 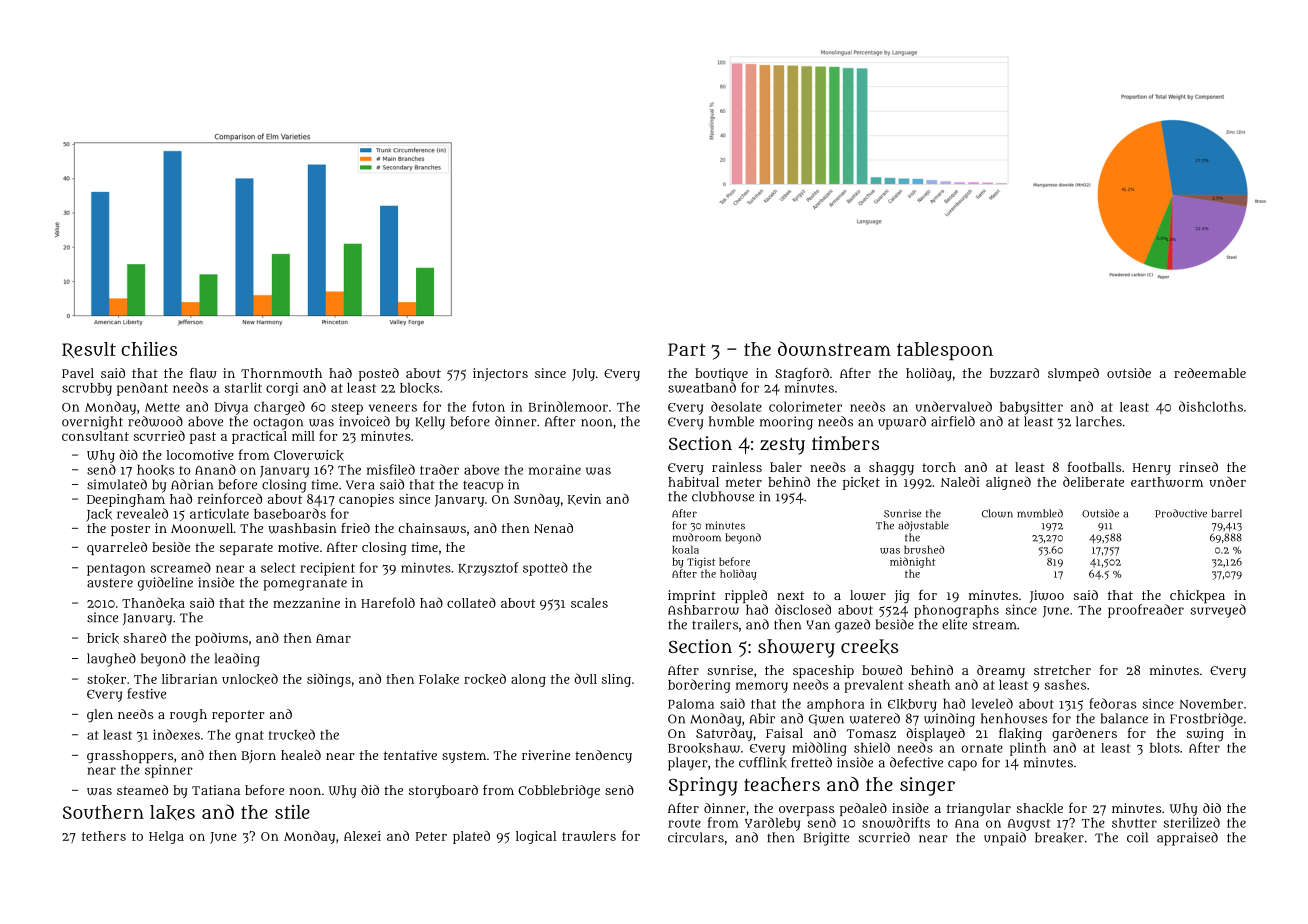 What do you see at coordinates (166, 837) in the screenshot?
I see `Helga` at bounding box center [166, 837].
